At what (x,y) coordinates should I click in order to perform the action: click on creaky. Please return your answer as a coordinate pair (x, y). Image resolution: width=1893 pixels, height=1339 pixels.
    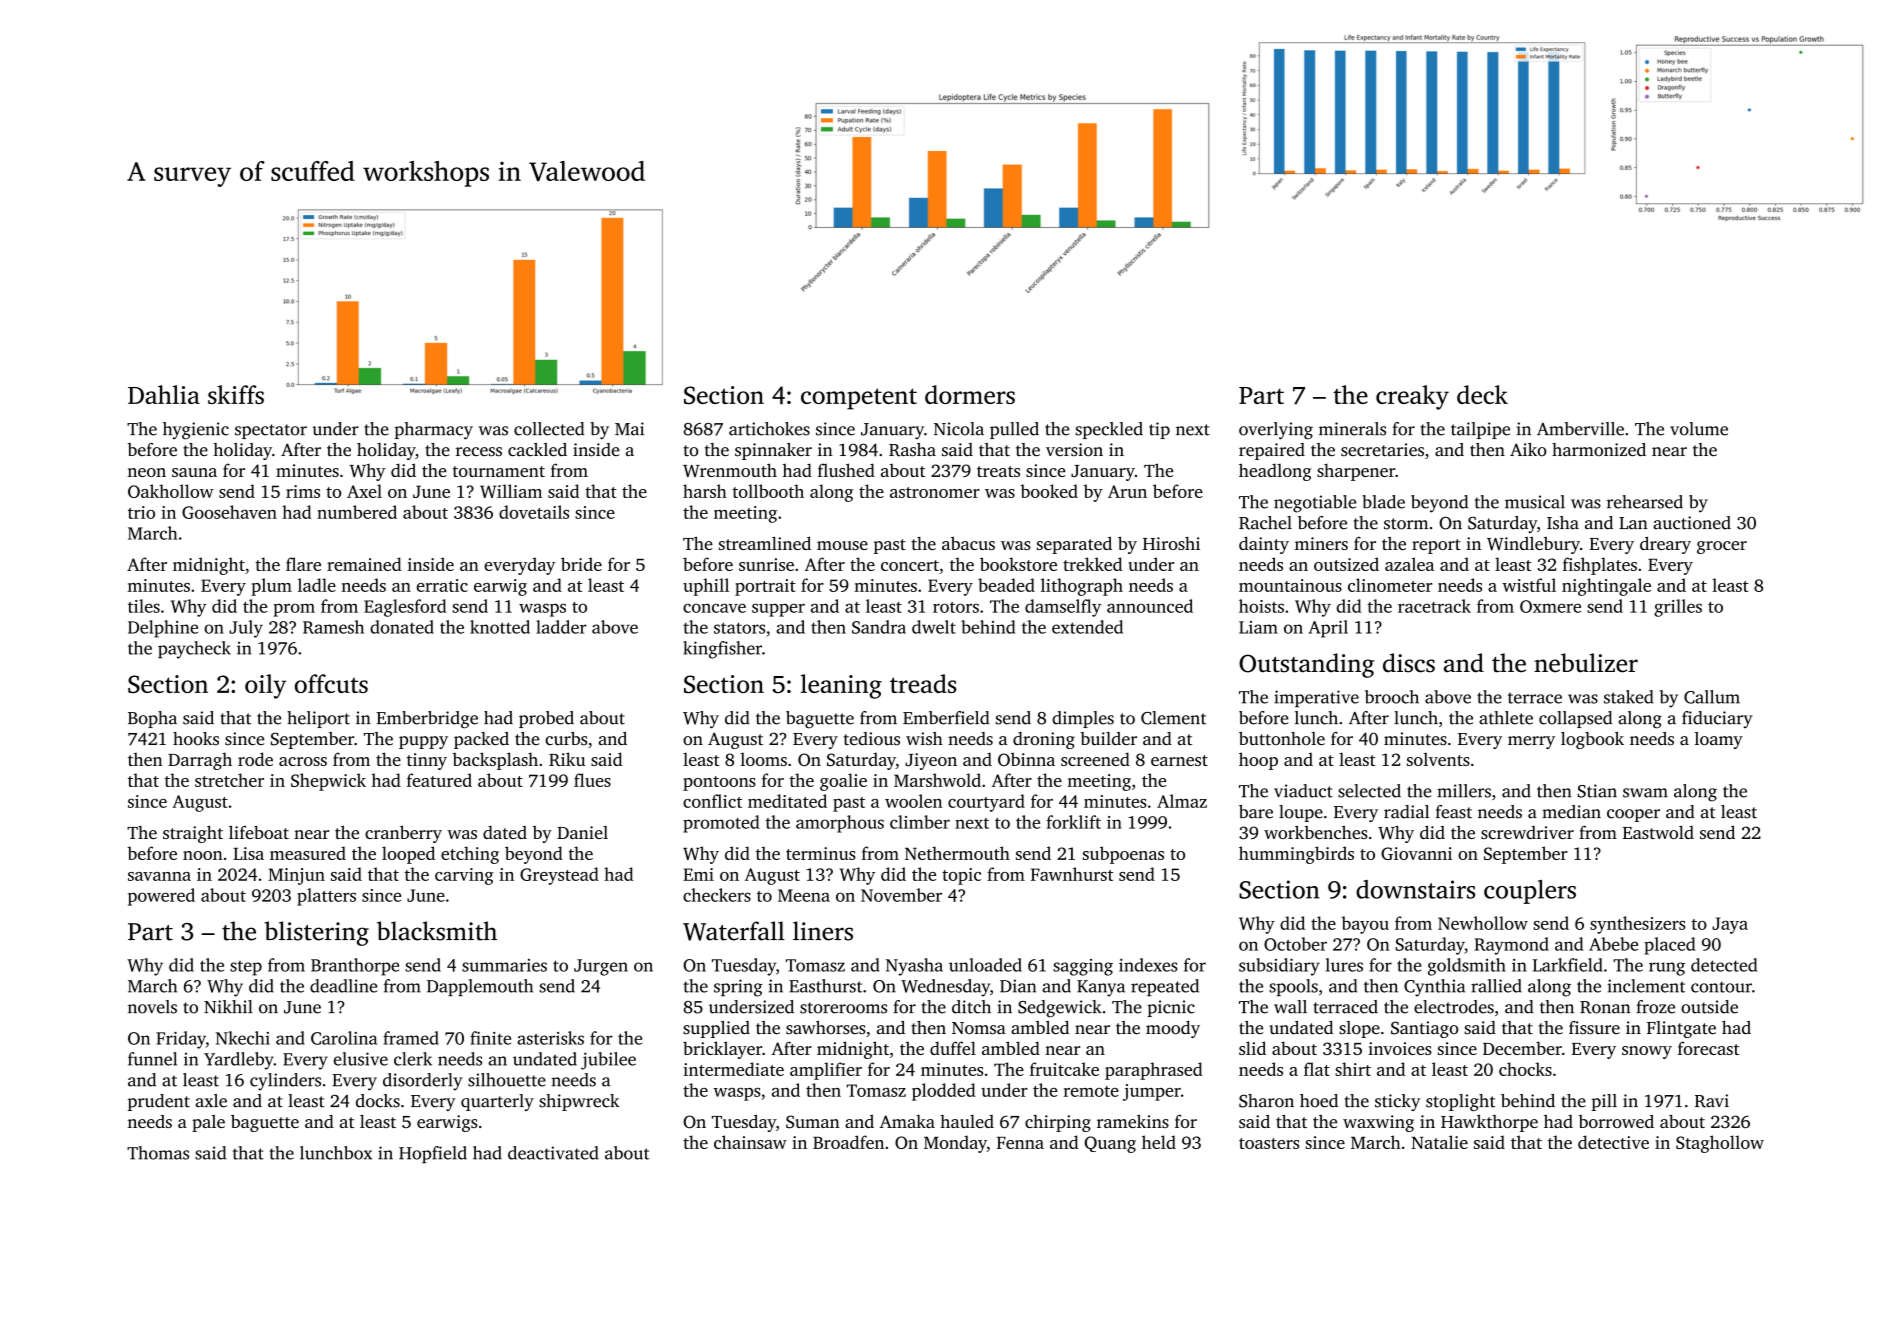
    Looking at the image, I should click on (1412, 397).
